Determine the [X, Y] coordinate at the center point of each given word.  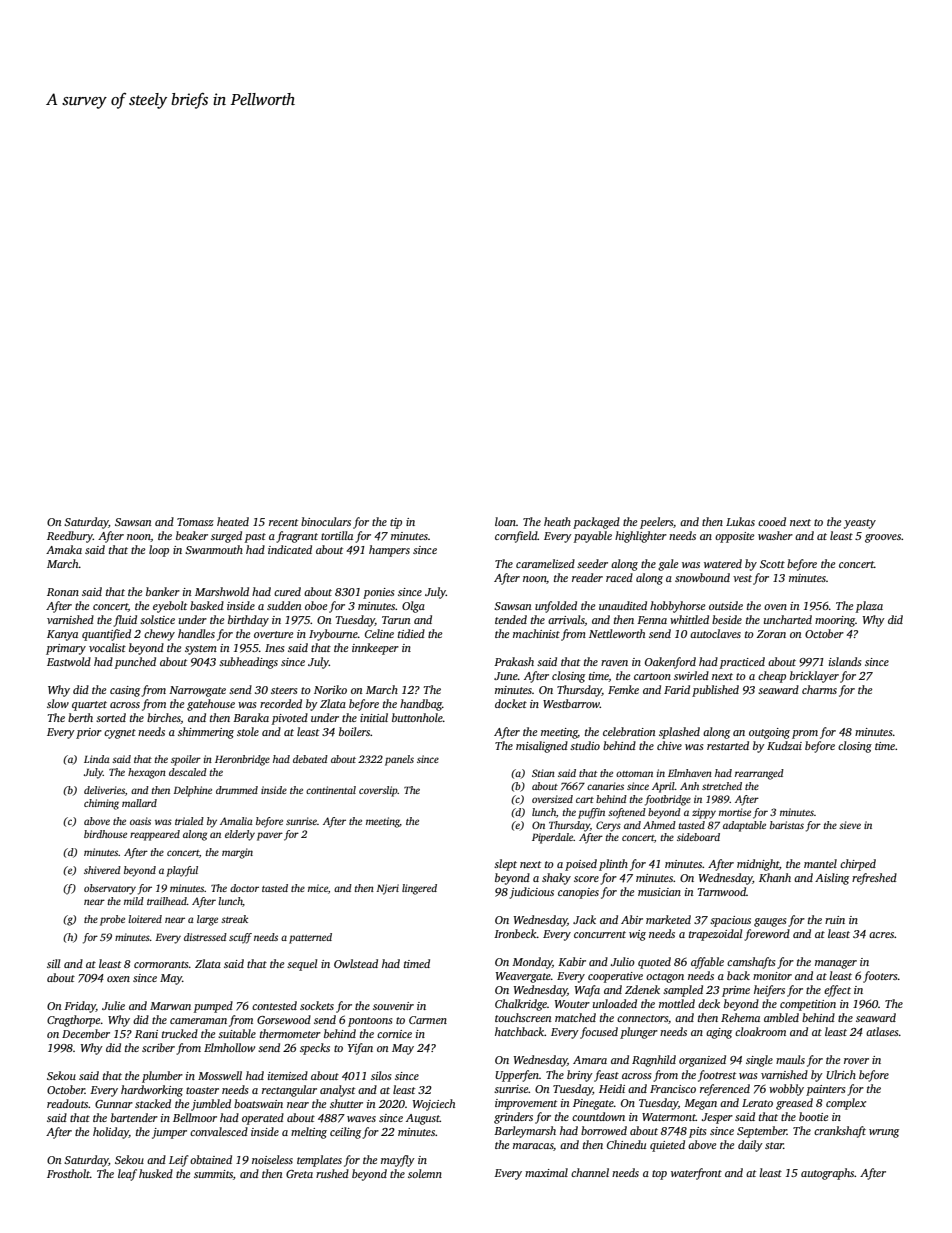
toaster [202, 1090]
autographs [828, 1174]
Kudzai [784, 745]
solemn [425, 1173]
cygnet [120, 734]
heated [233, 521]
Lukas [740, 521]
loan [505, 521]
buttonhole [417, 717]
